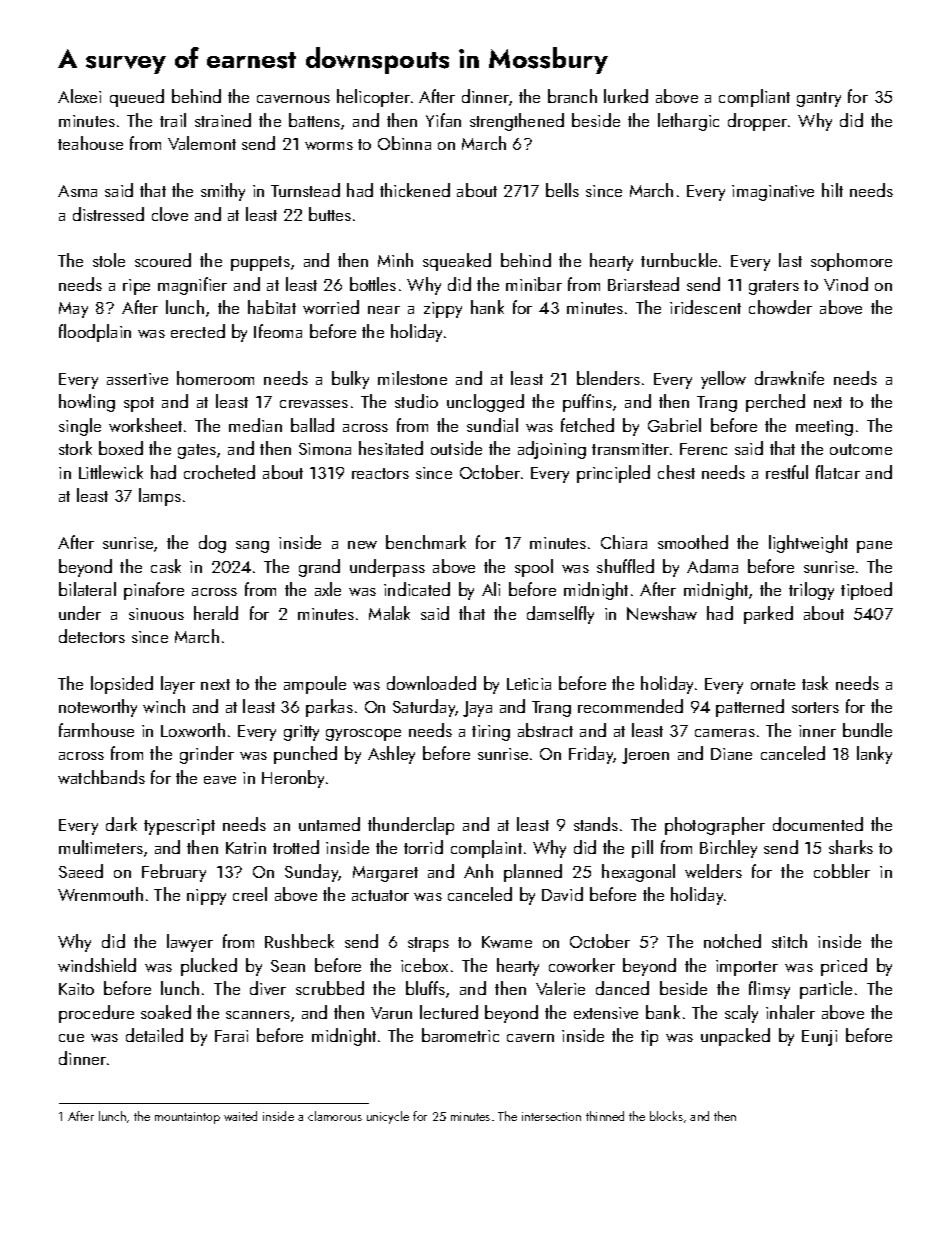 Image resolution: width=952 pixels, height=1233 pixels. I want to click on Saeed, so click(81, 871).
